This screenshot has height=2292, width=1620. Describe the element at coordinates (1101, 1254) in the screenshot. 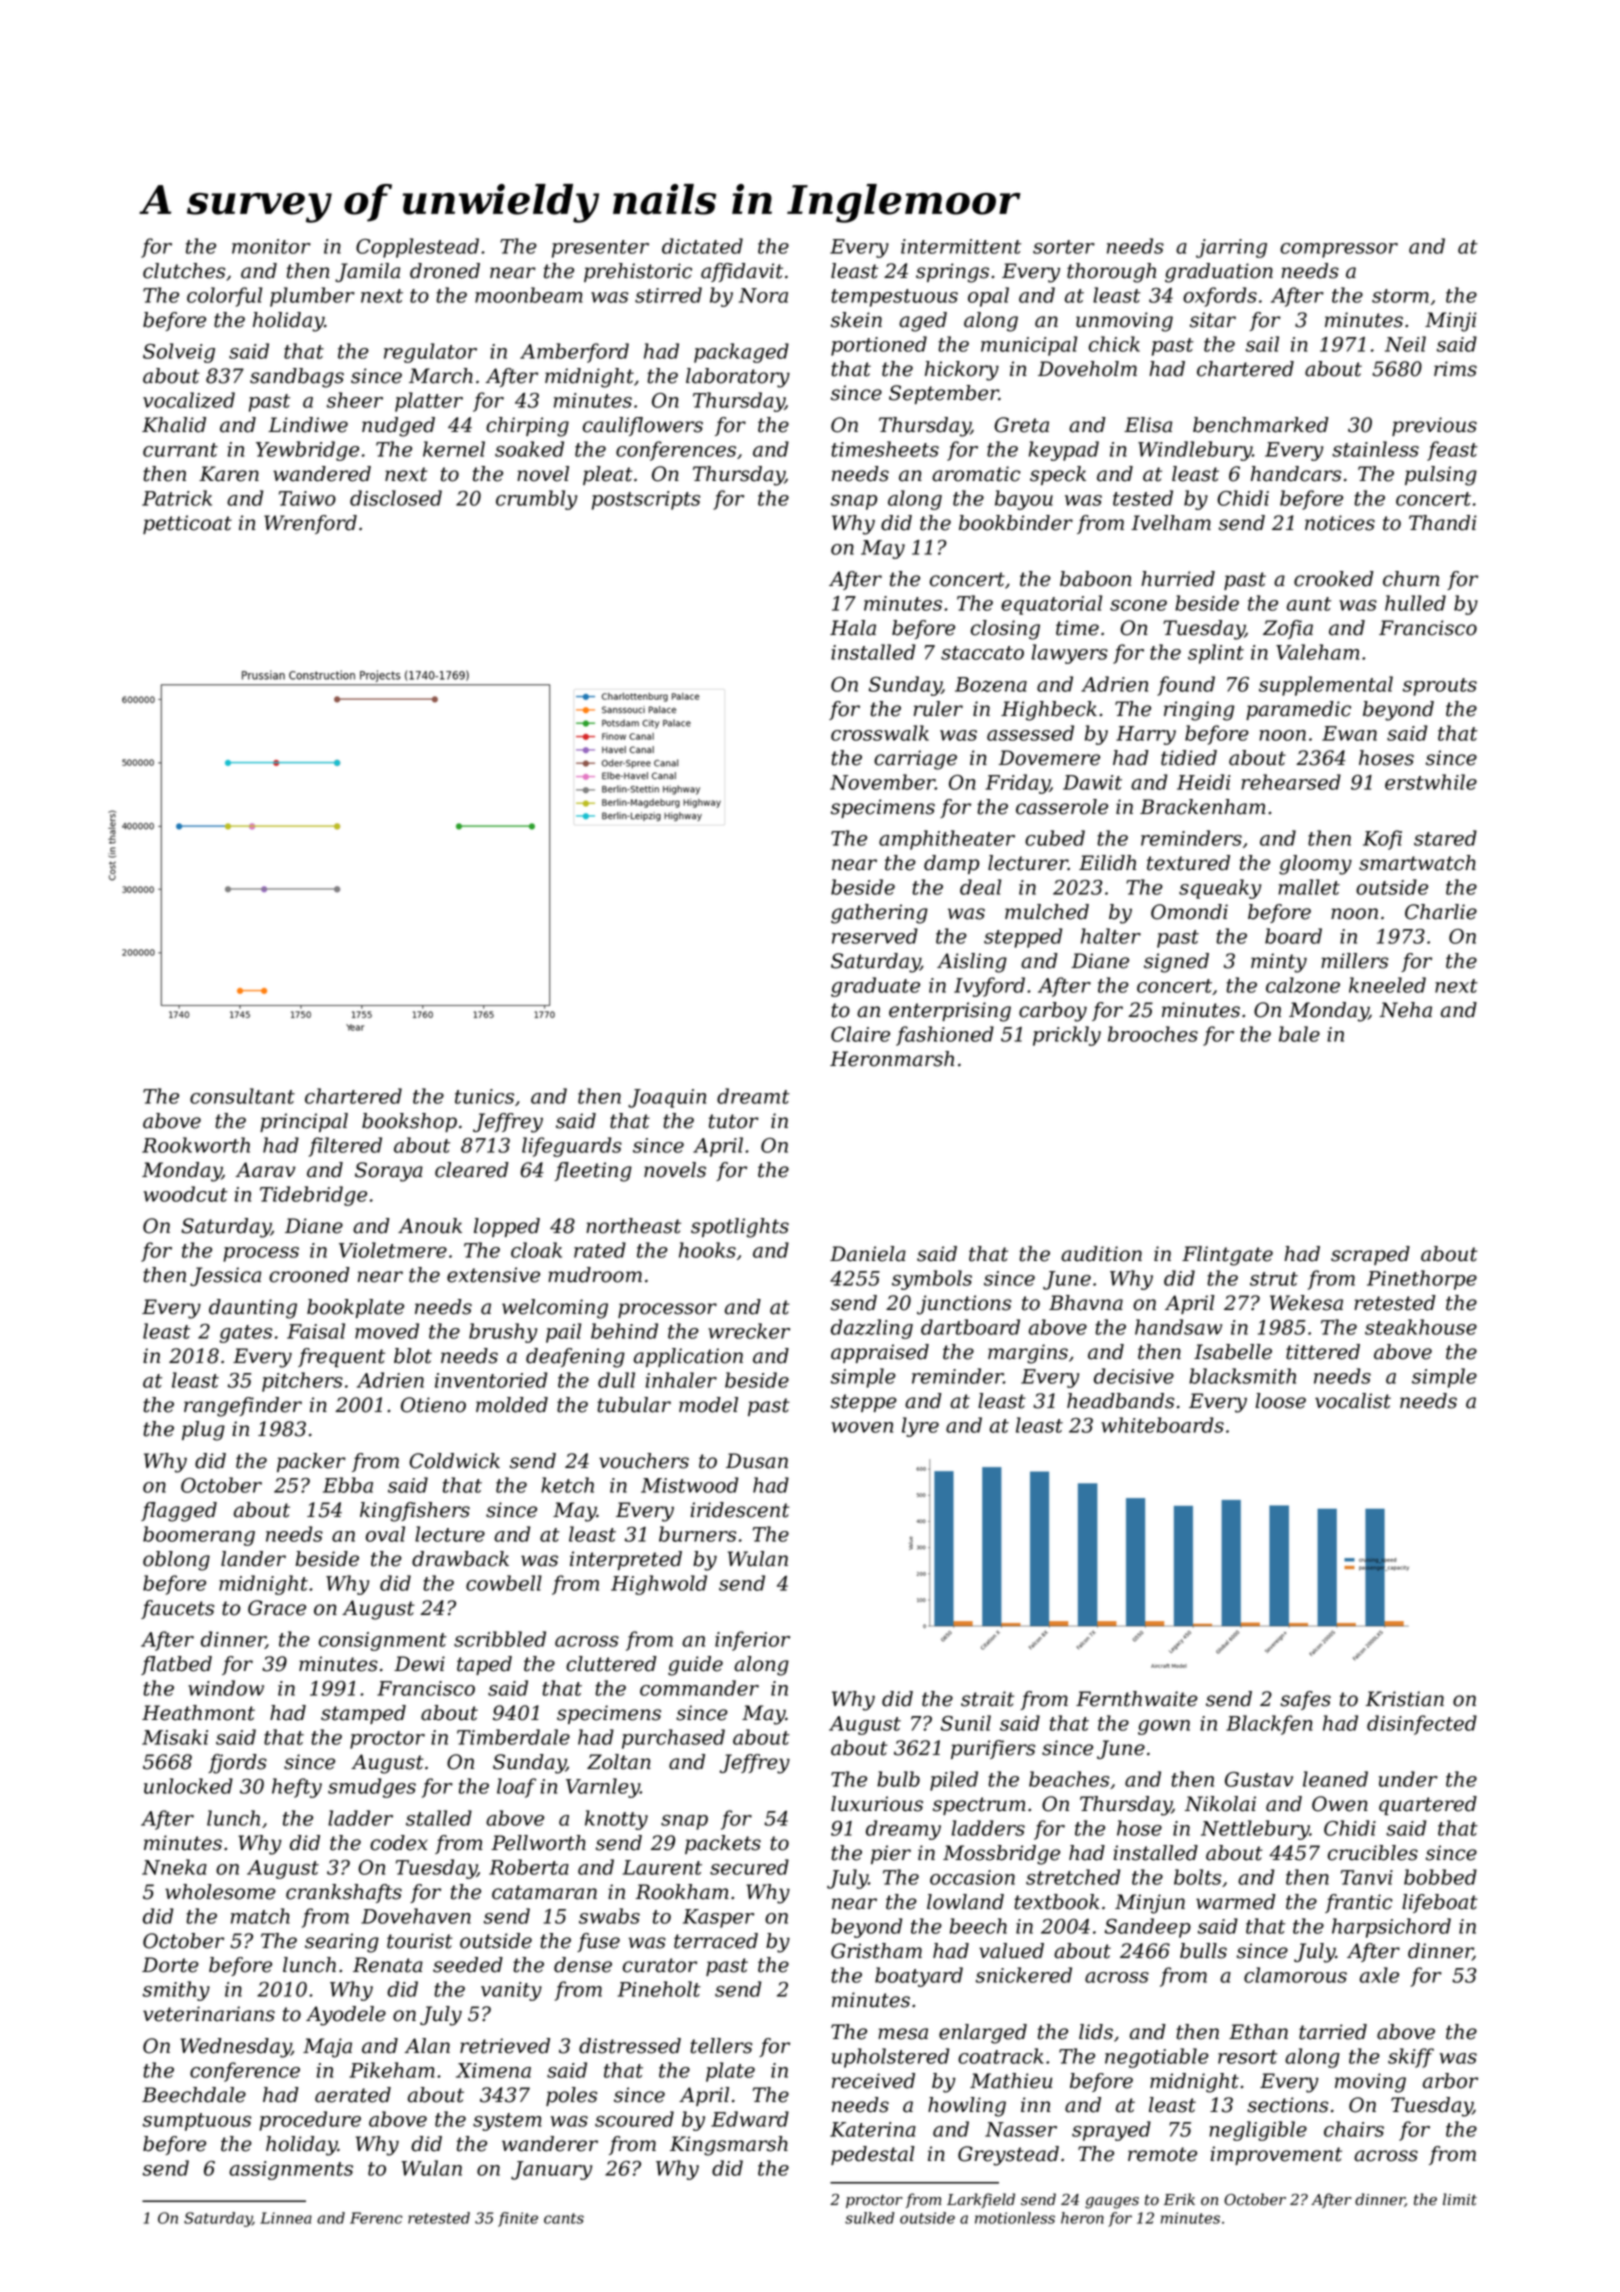

I see `audition` at that location.
